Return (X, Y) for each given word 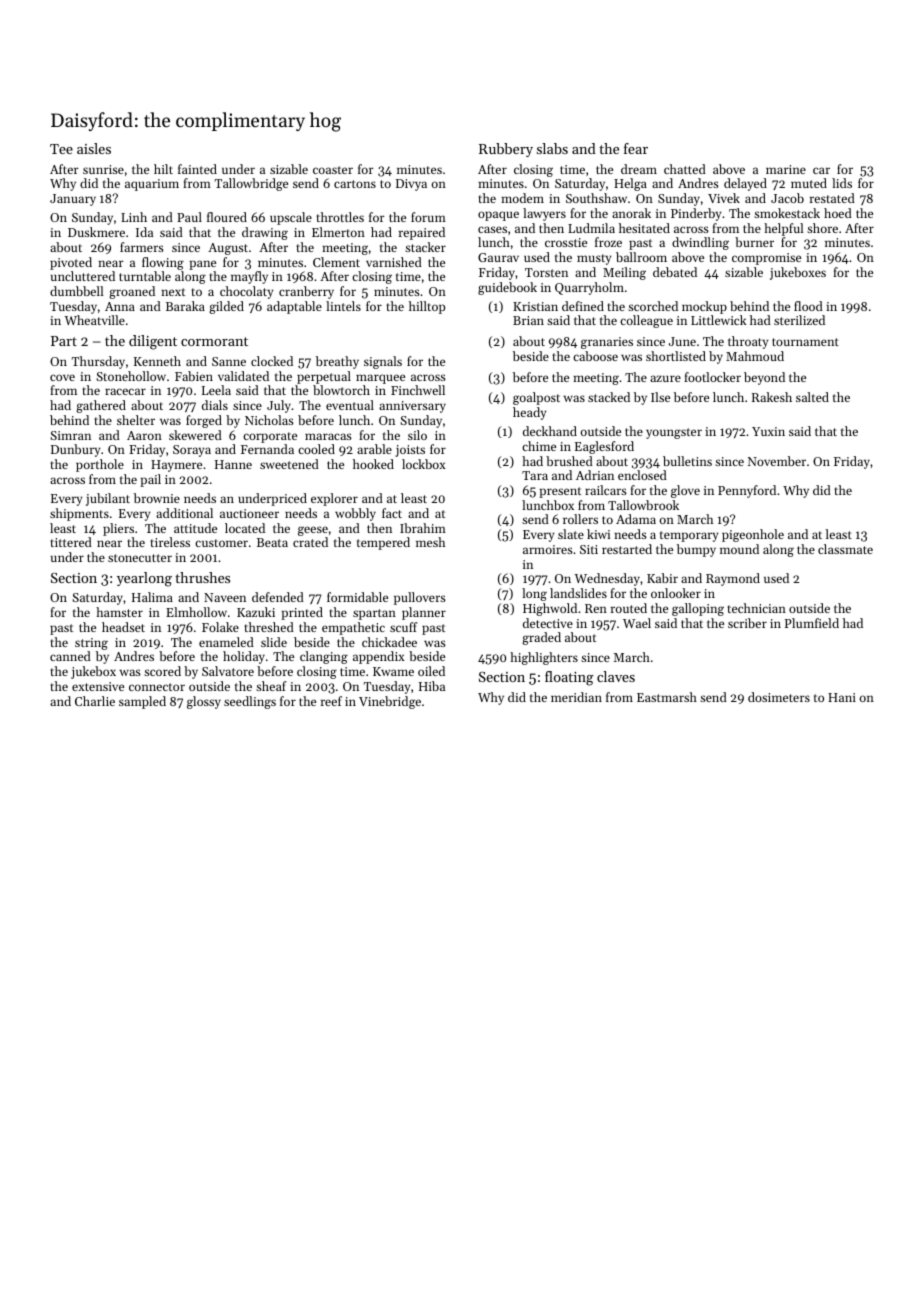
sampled (142, 702)
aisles (94, 148)
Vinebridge (390, 702)
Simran (70, 435)
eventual (350, 405)
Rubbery (506, 150)
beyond (764, 378)
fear (636, 148)
